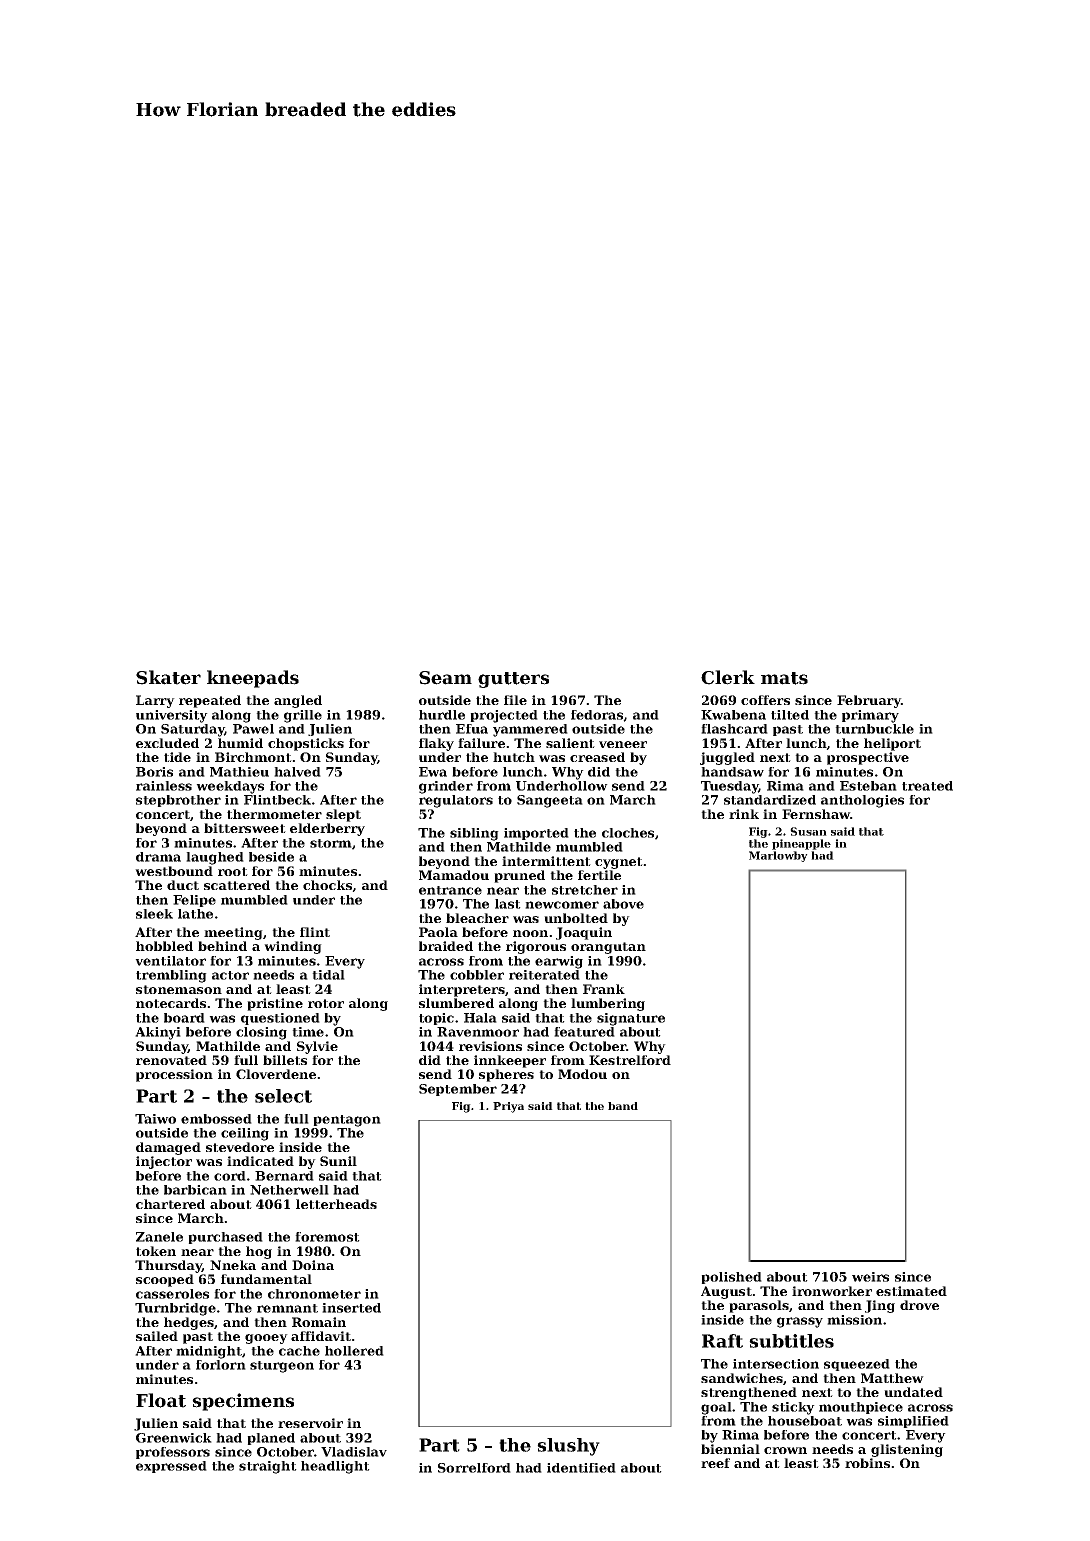 Image resolution: width=1090 pixels, height=1541 pixels. What do you see at coordinates (730, 787) in the image?
I see `Tuesday` at bounding box center [730, 787].
